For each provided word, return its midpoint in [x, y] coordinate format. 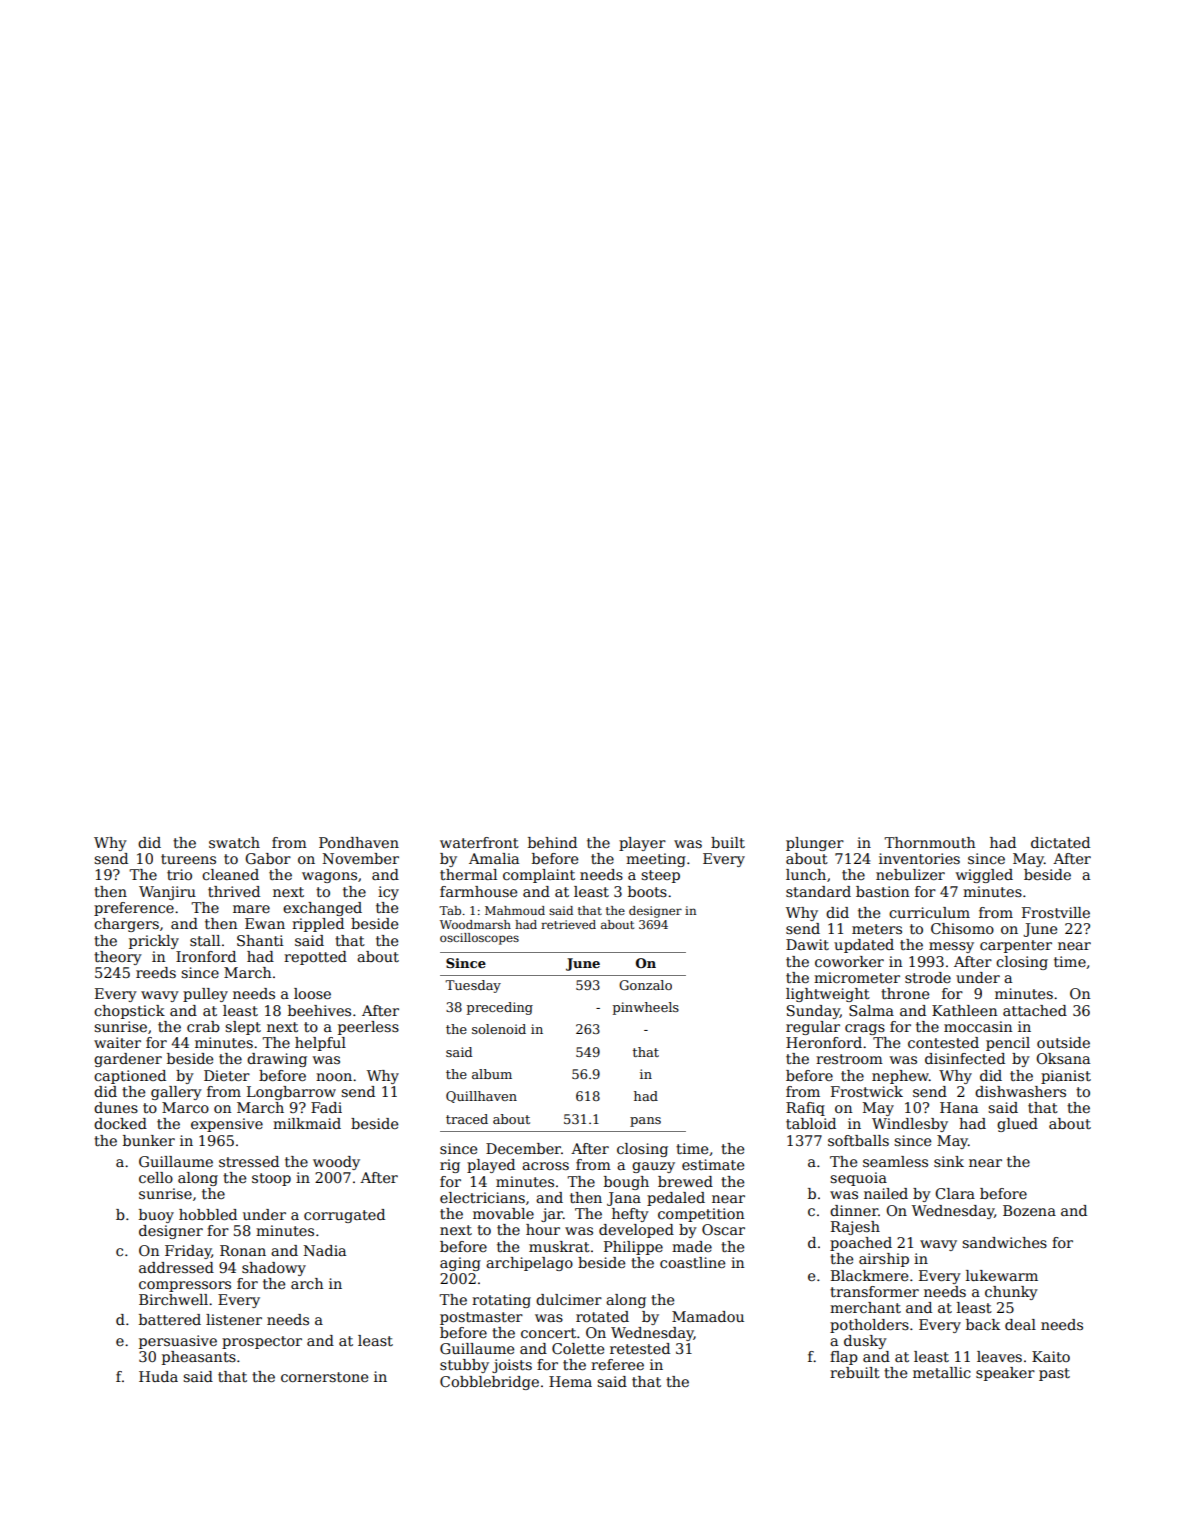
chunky [1011, 1293]
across [545, 1166]
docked [120, 1123]
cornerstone [324, 1377]
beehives [319, 1010]
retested [640, 1348]
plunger [815, 844]
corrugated [344, 1216]
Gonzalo [645, 985]
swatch [234, 842]
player [642, 844]
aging [460, 1264]
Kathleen [964, 1010]
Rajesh [855, 1228]
